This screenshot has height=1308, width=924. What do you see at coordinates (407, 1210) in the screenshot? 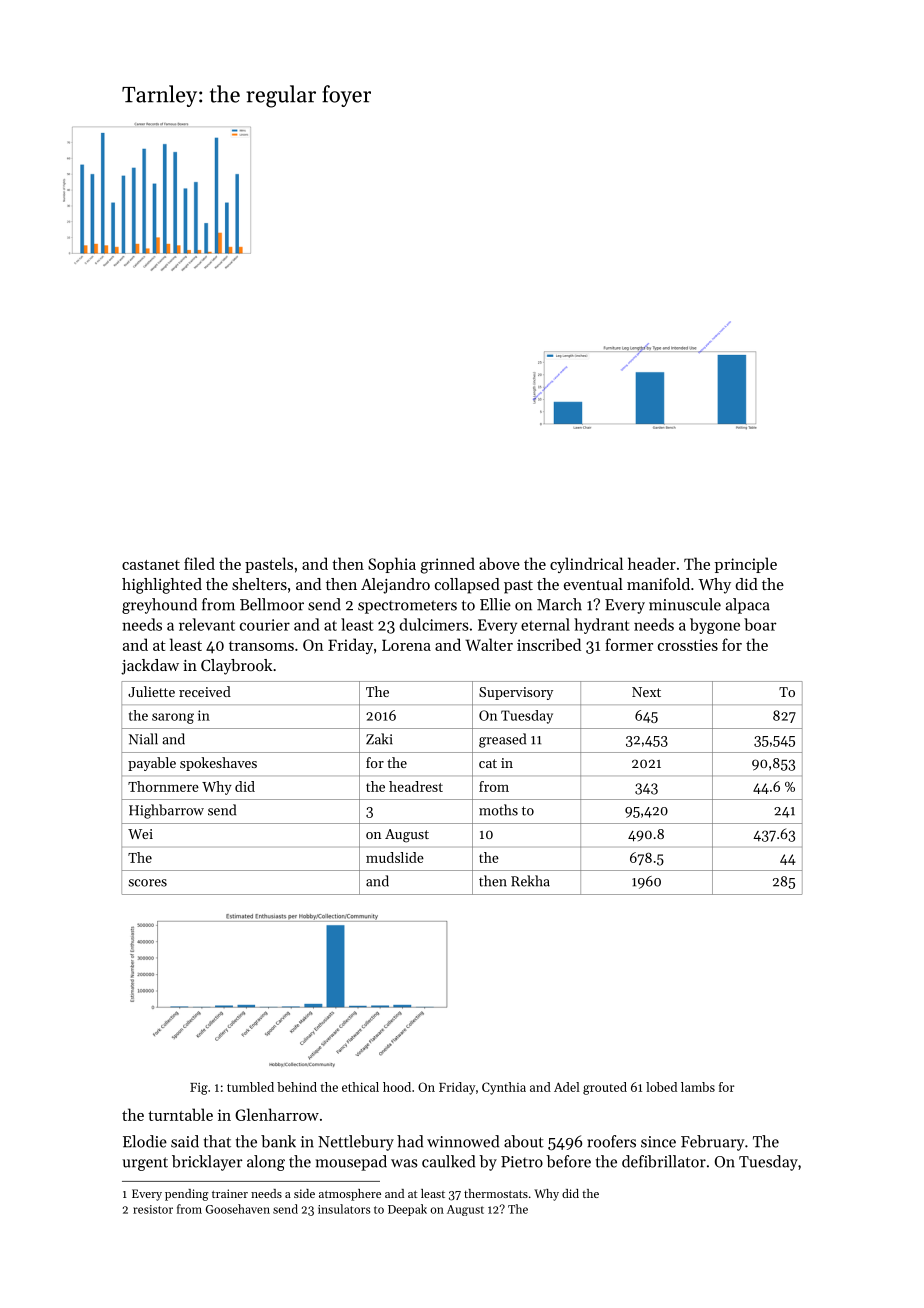
I see `Deepak` at bounding box center [407, 1210].
